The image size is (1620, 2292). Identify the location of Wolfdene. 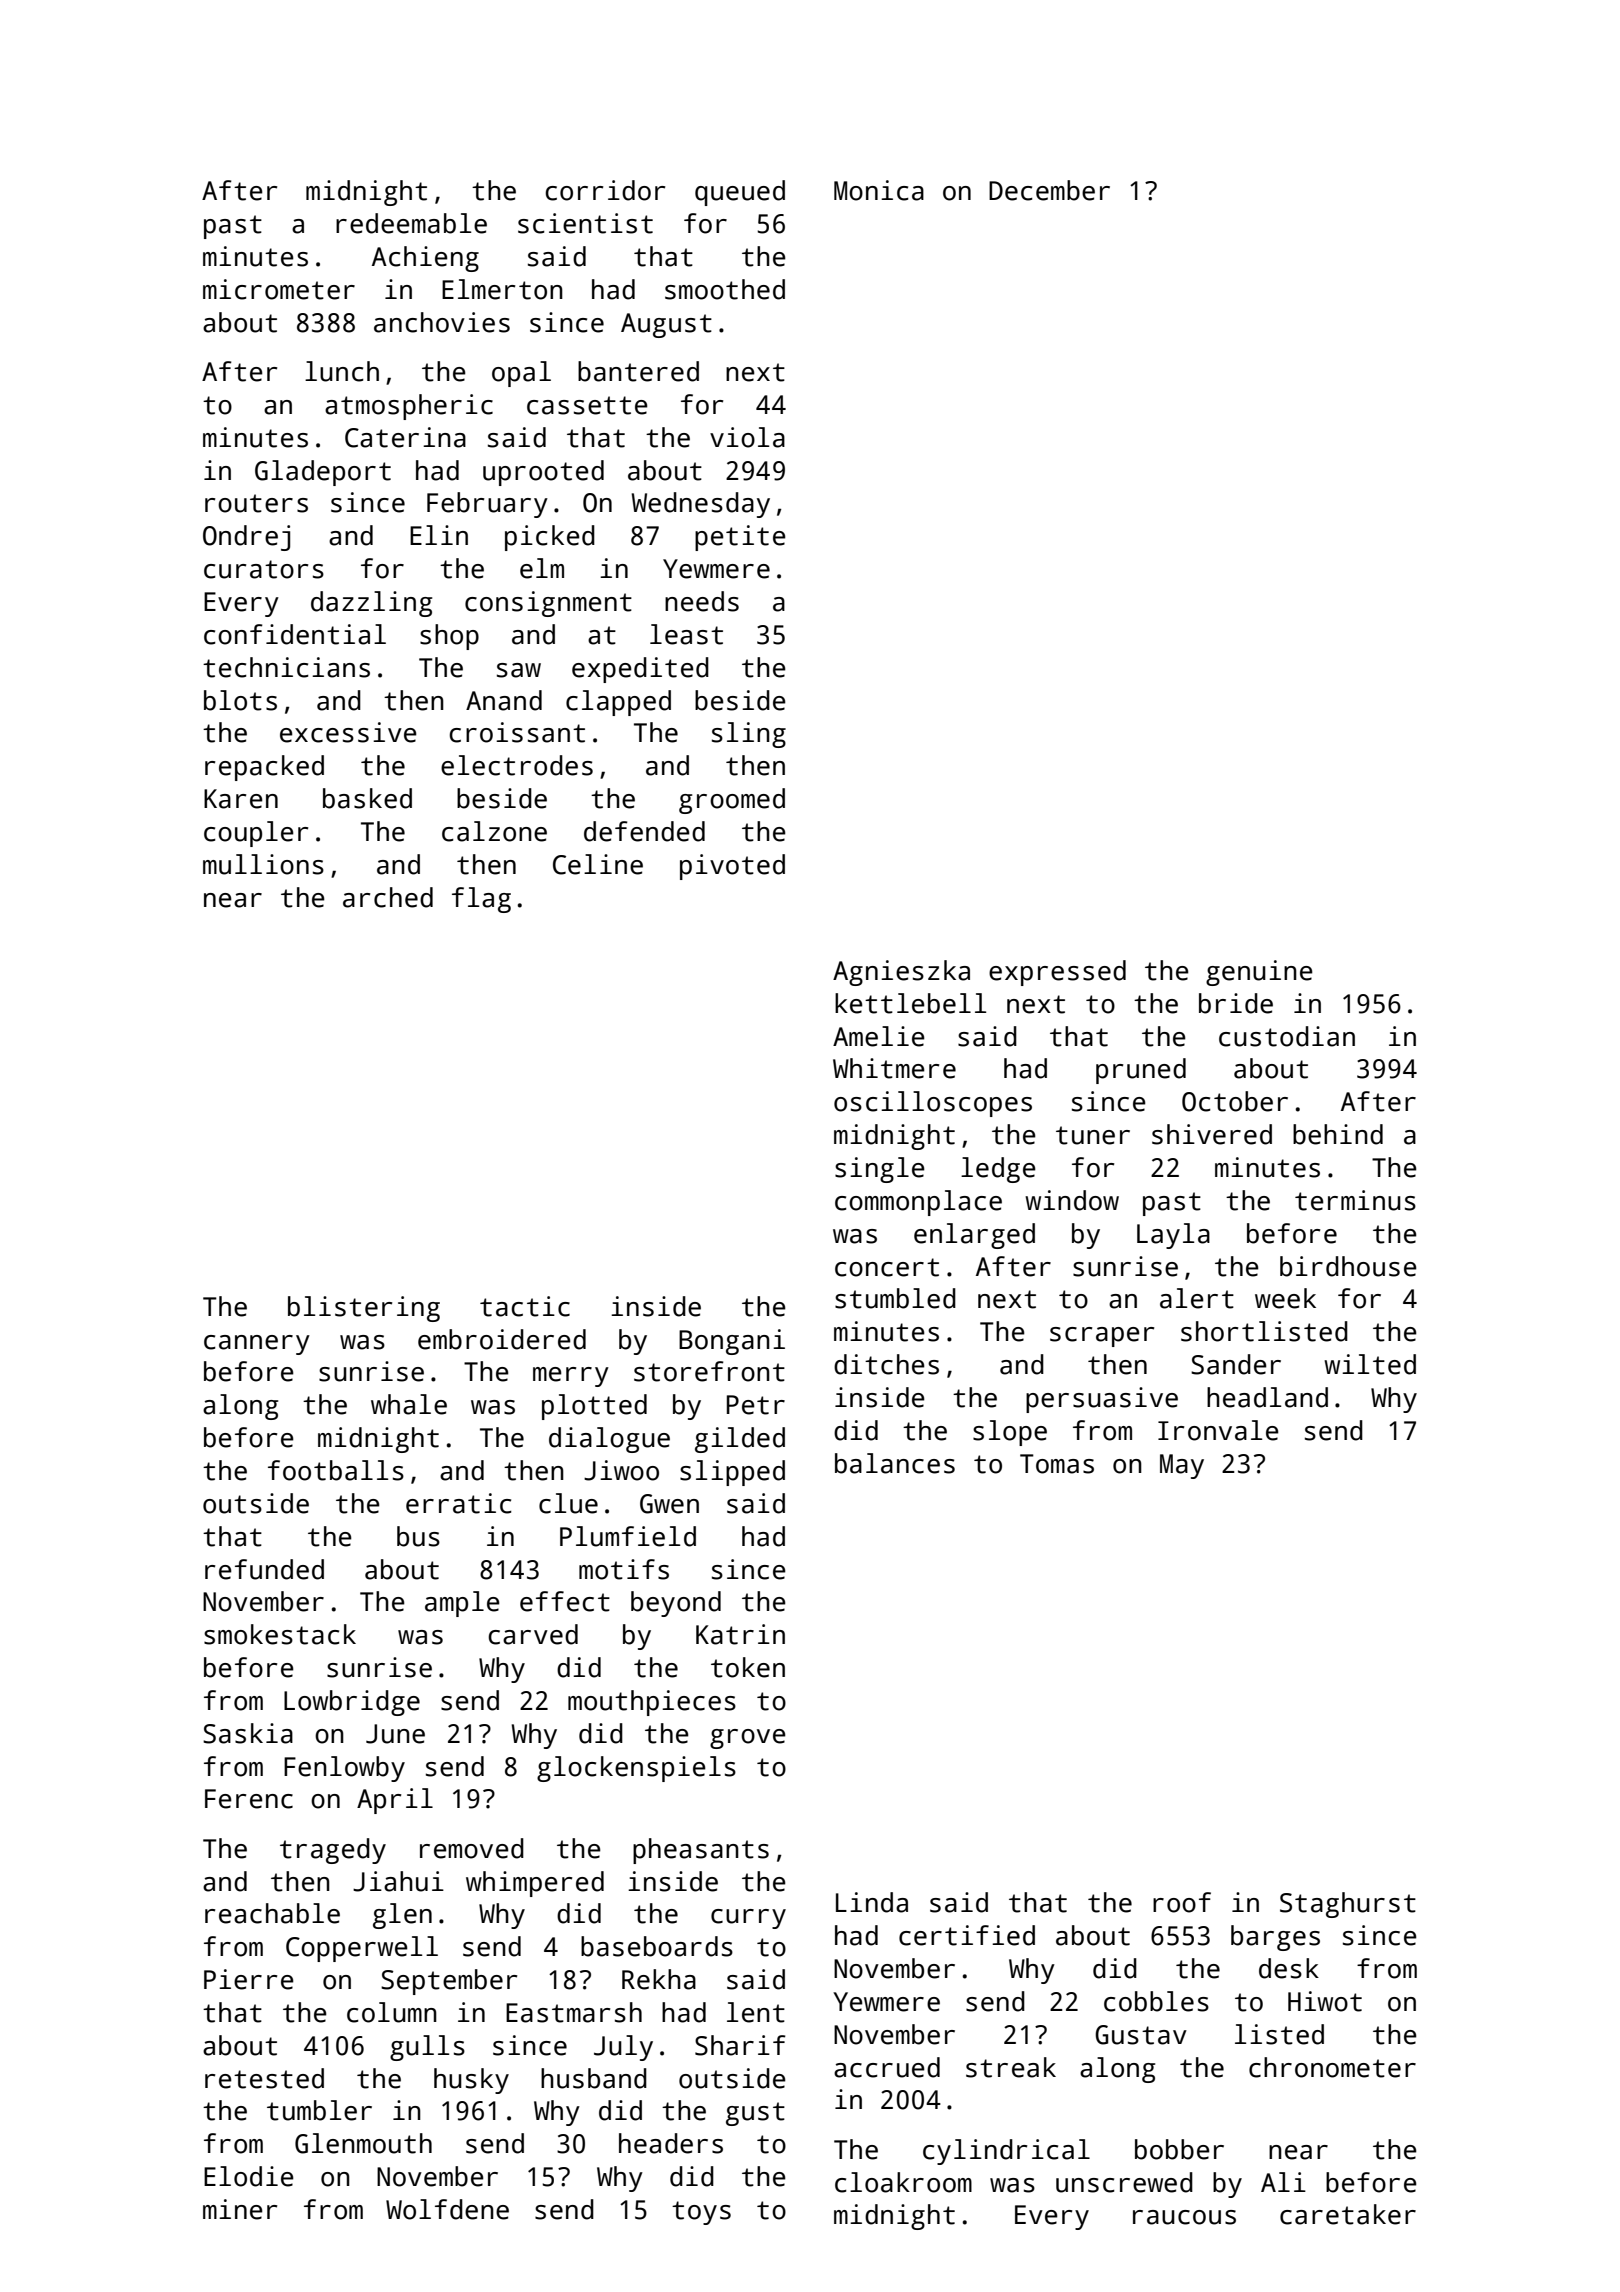
(447, 2209).
